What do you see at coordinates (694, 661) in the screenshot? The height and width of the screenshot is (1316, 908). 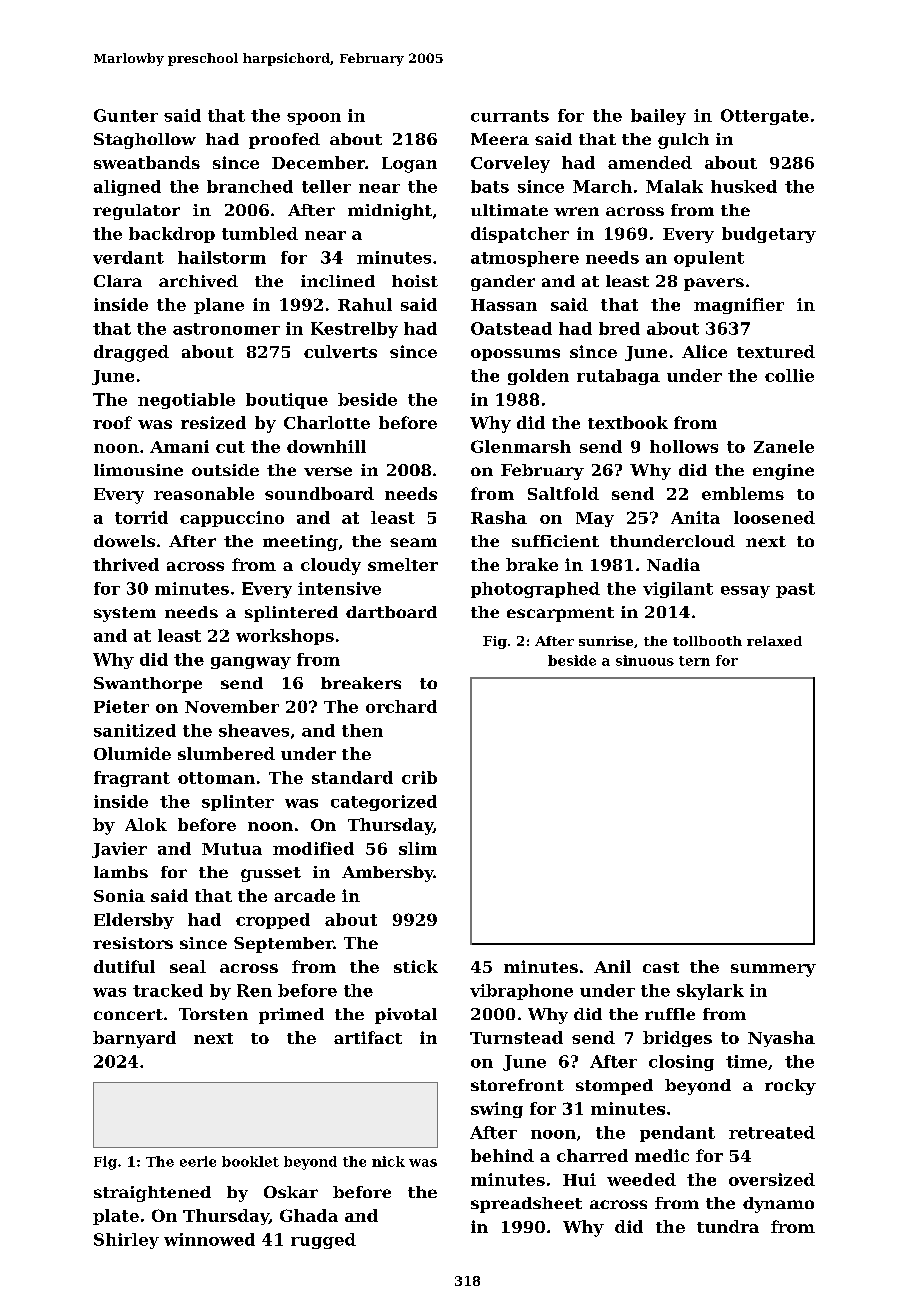 I see `tern` at bounding box center [694, 661].
